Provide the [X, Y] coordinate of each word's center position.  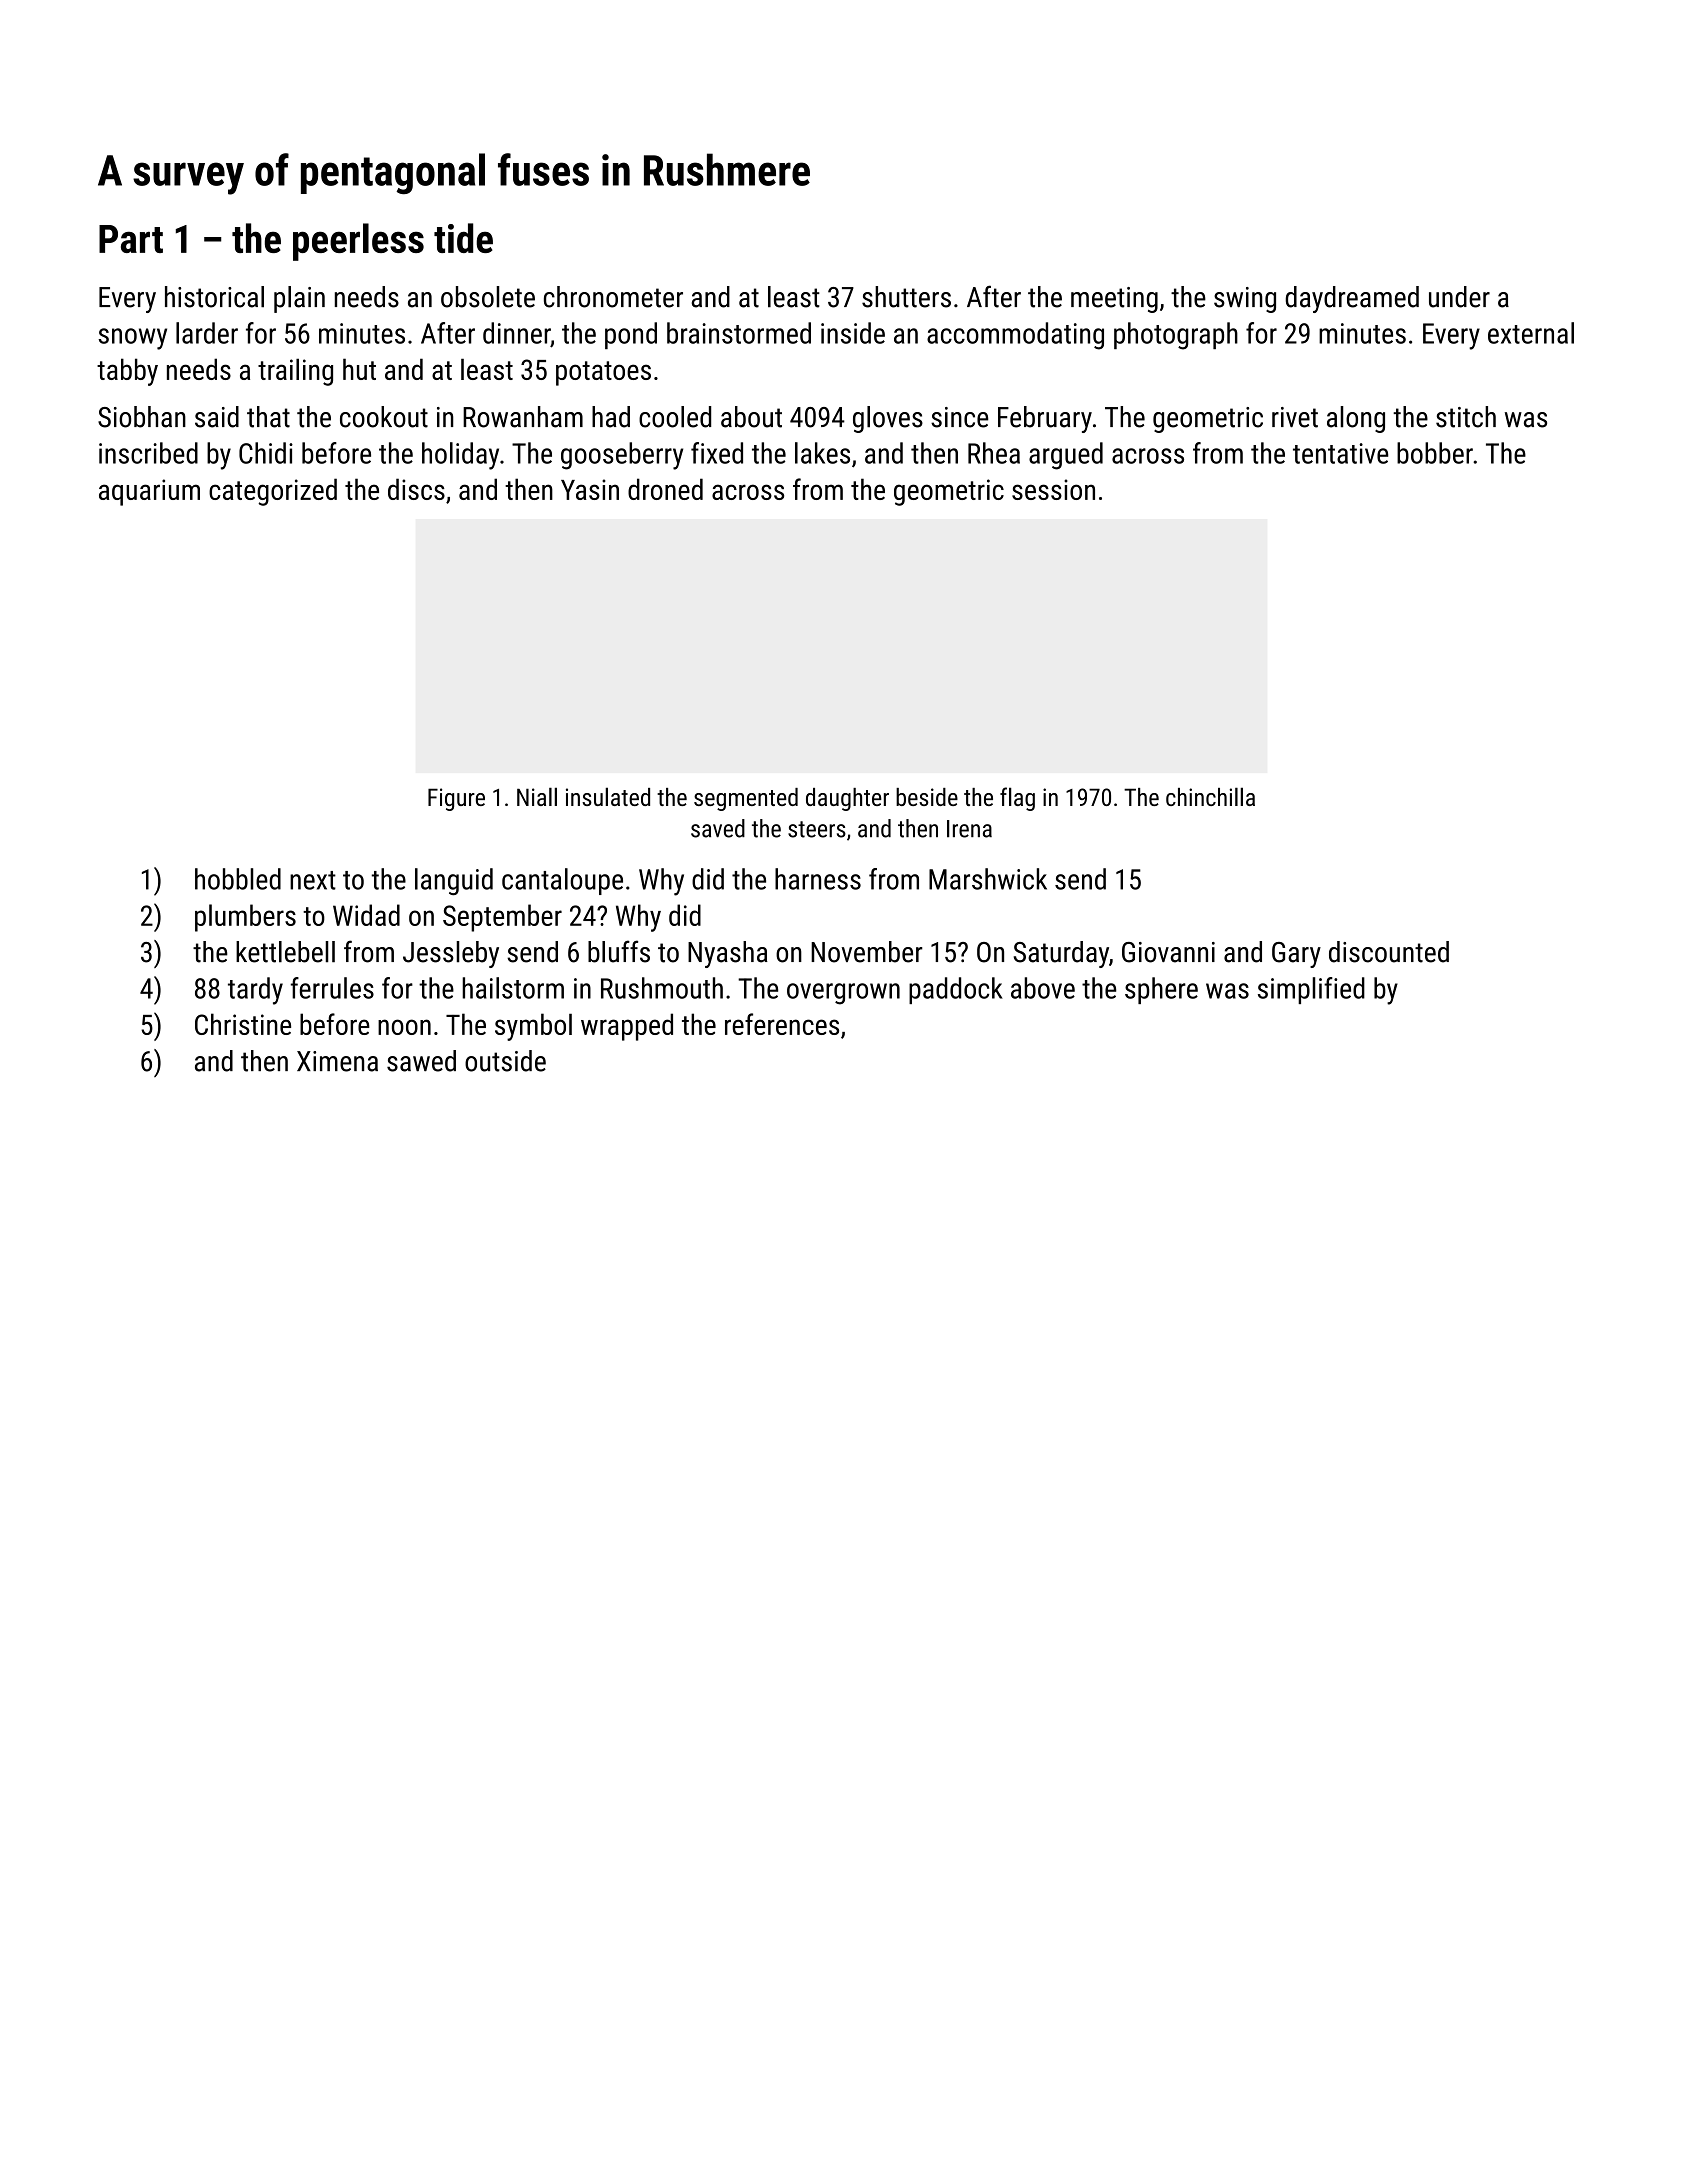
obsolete [488, 297]
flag [1017, 799]
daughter [847, 799]
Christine [243, 1024]
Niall [537, 796]
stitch [1466, 417]
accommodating [1015, 336]
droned [665, 489]
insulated [608, 796]
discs [416, 489]
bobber [1435, 453]
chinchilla [1210, 796]
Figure [456, 799]
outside [505, 1061]
